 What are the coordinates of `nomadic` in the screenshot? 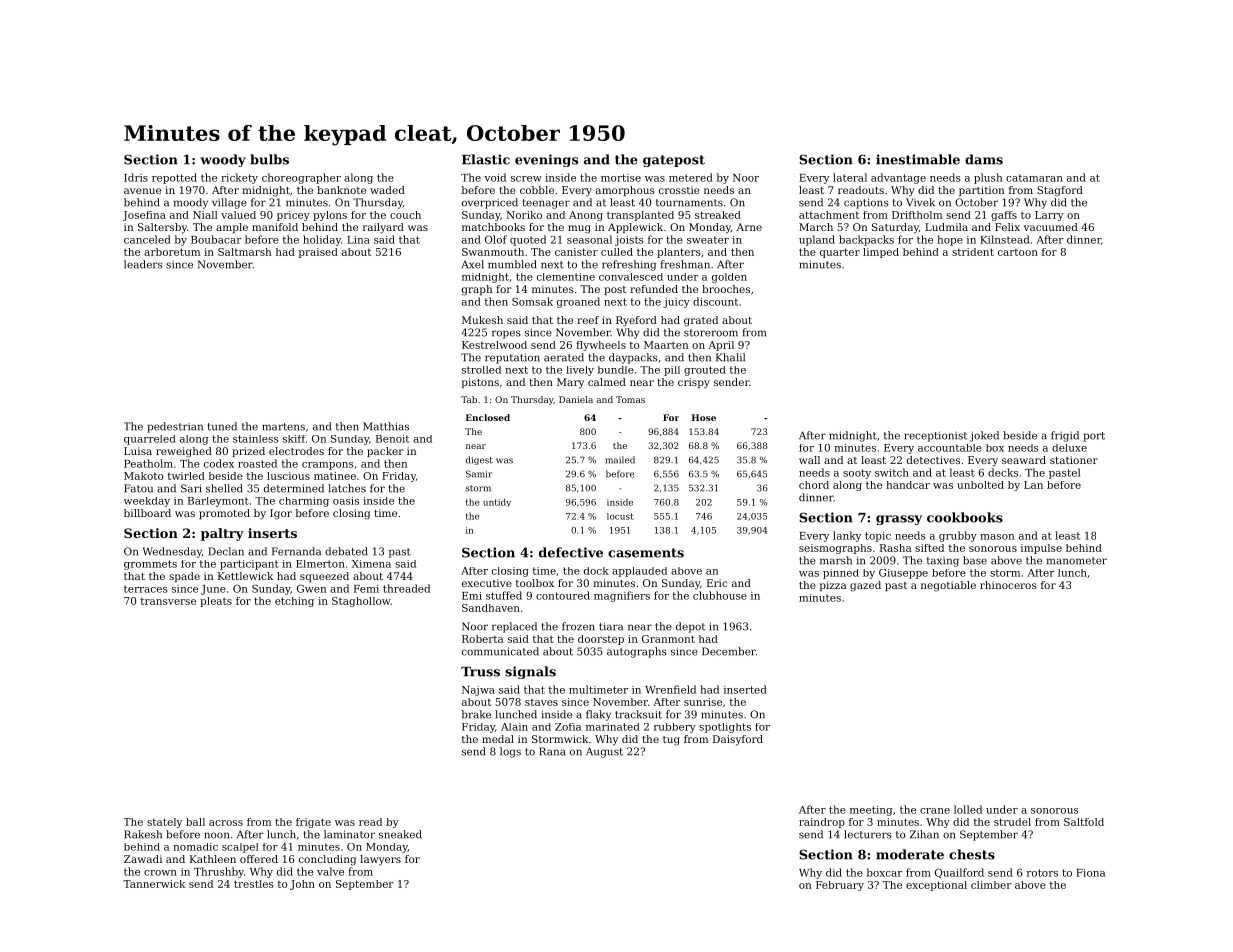 It's located at (195, 847).
